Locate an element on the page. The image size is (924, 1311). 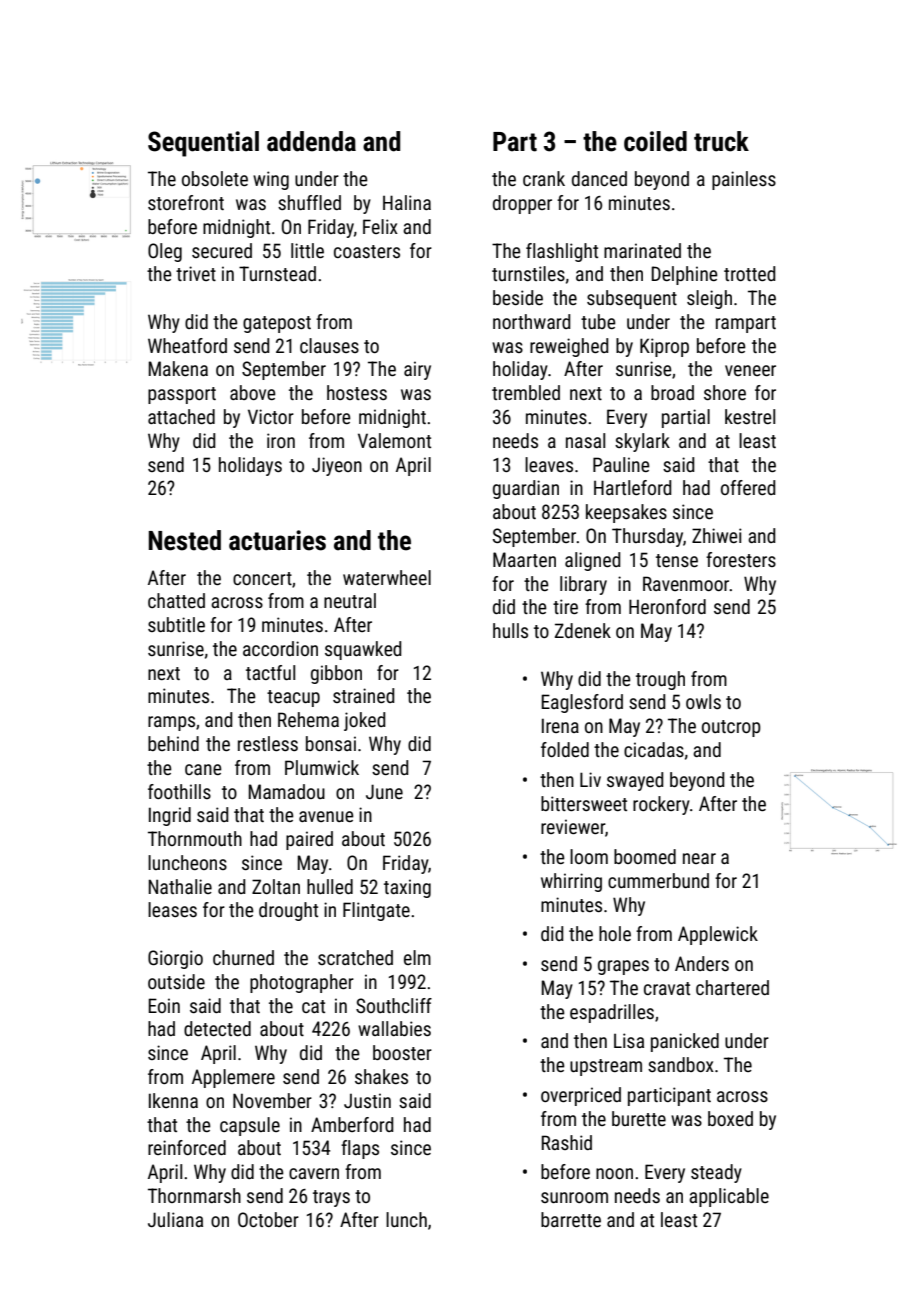
Anders is located at coordinates (702, 963).
